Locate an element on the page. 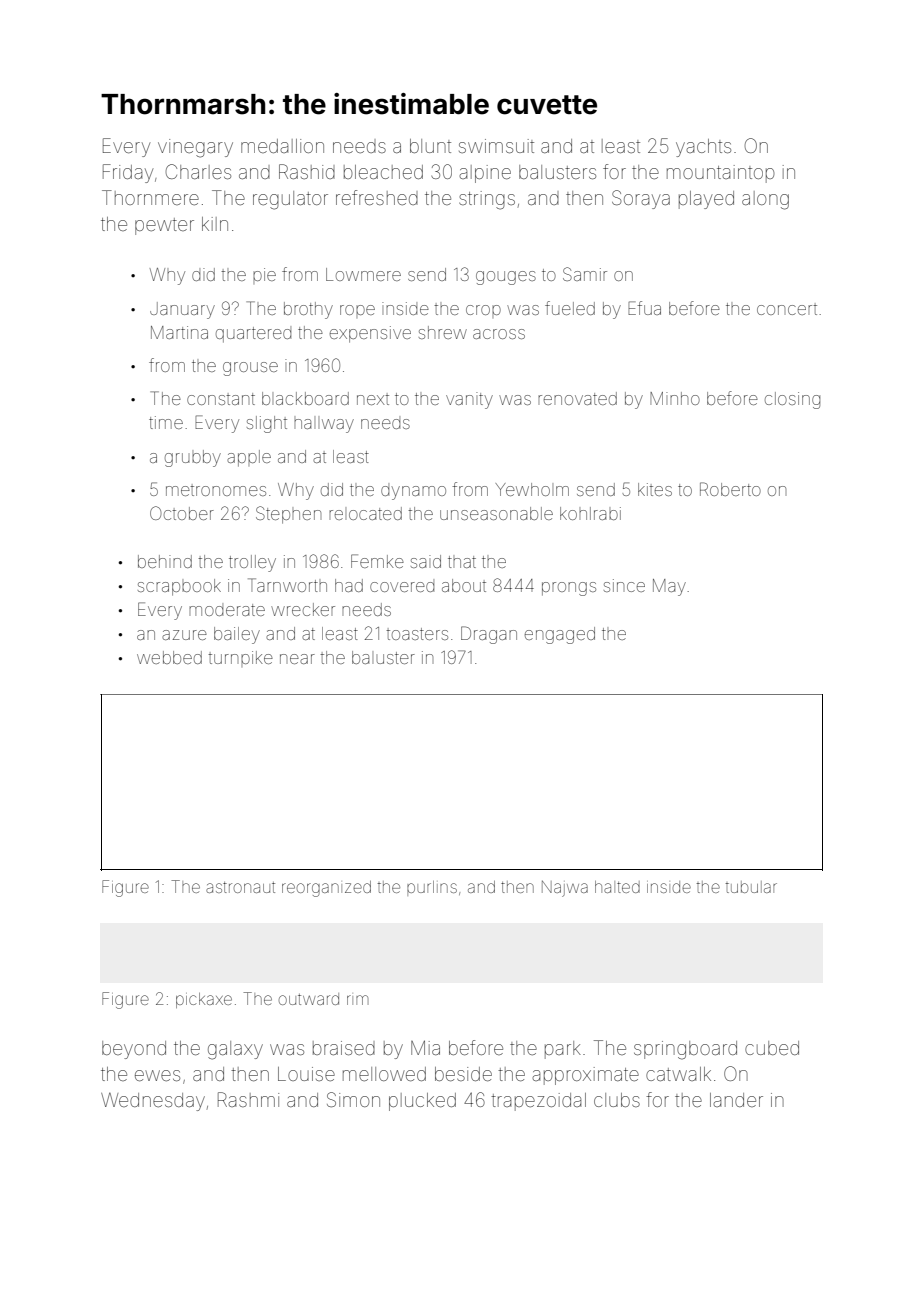  webbed is located at coordinates (169, 657).
